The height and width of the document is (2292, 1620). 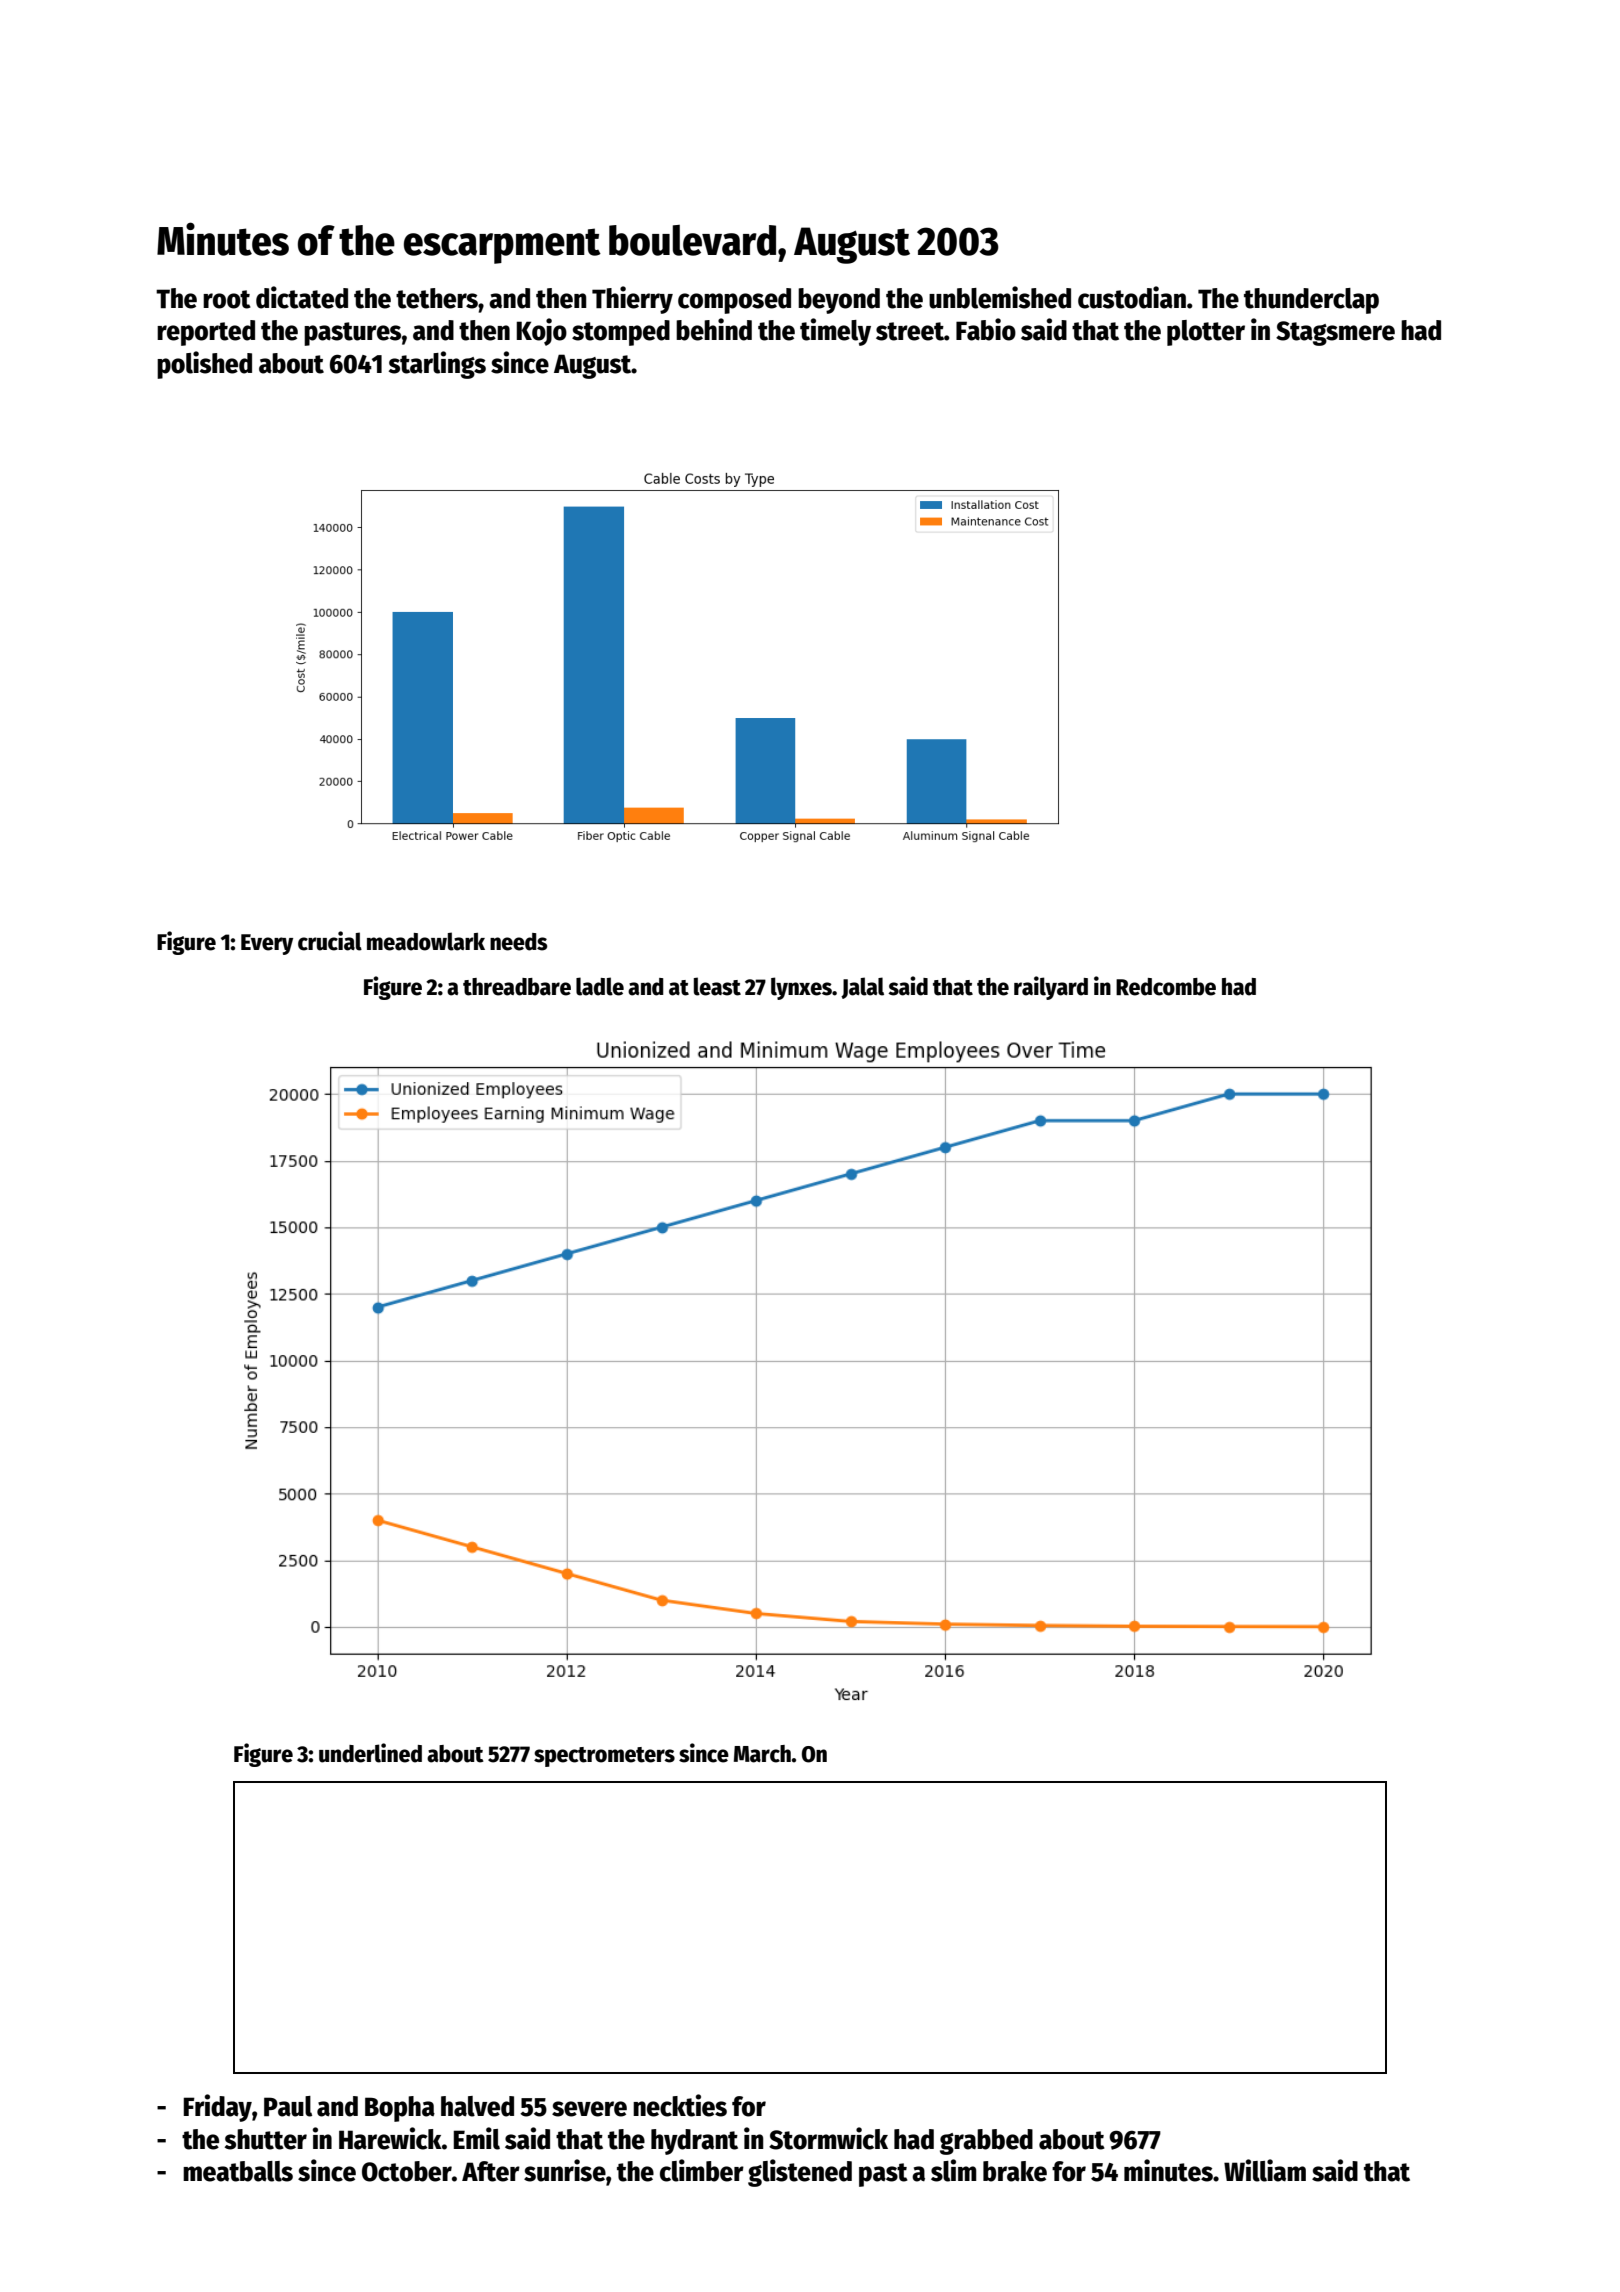 I want to click on stomped, so click(x=621, y=333).
